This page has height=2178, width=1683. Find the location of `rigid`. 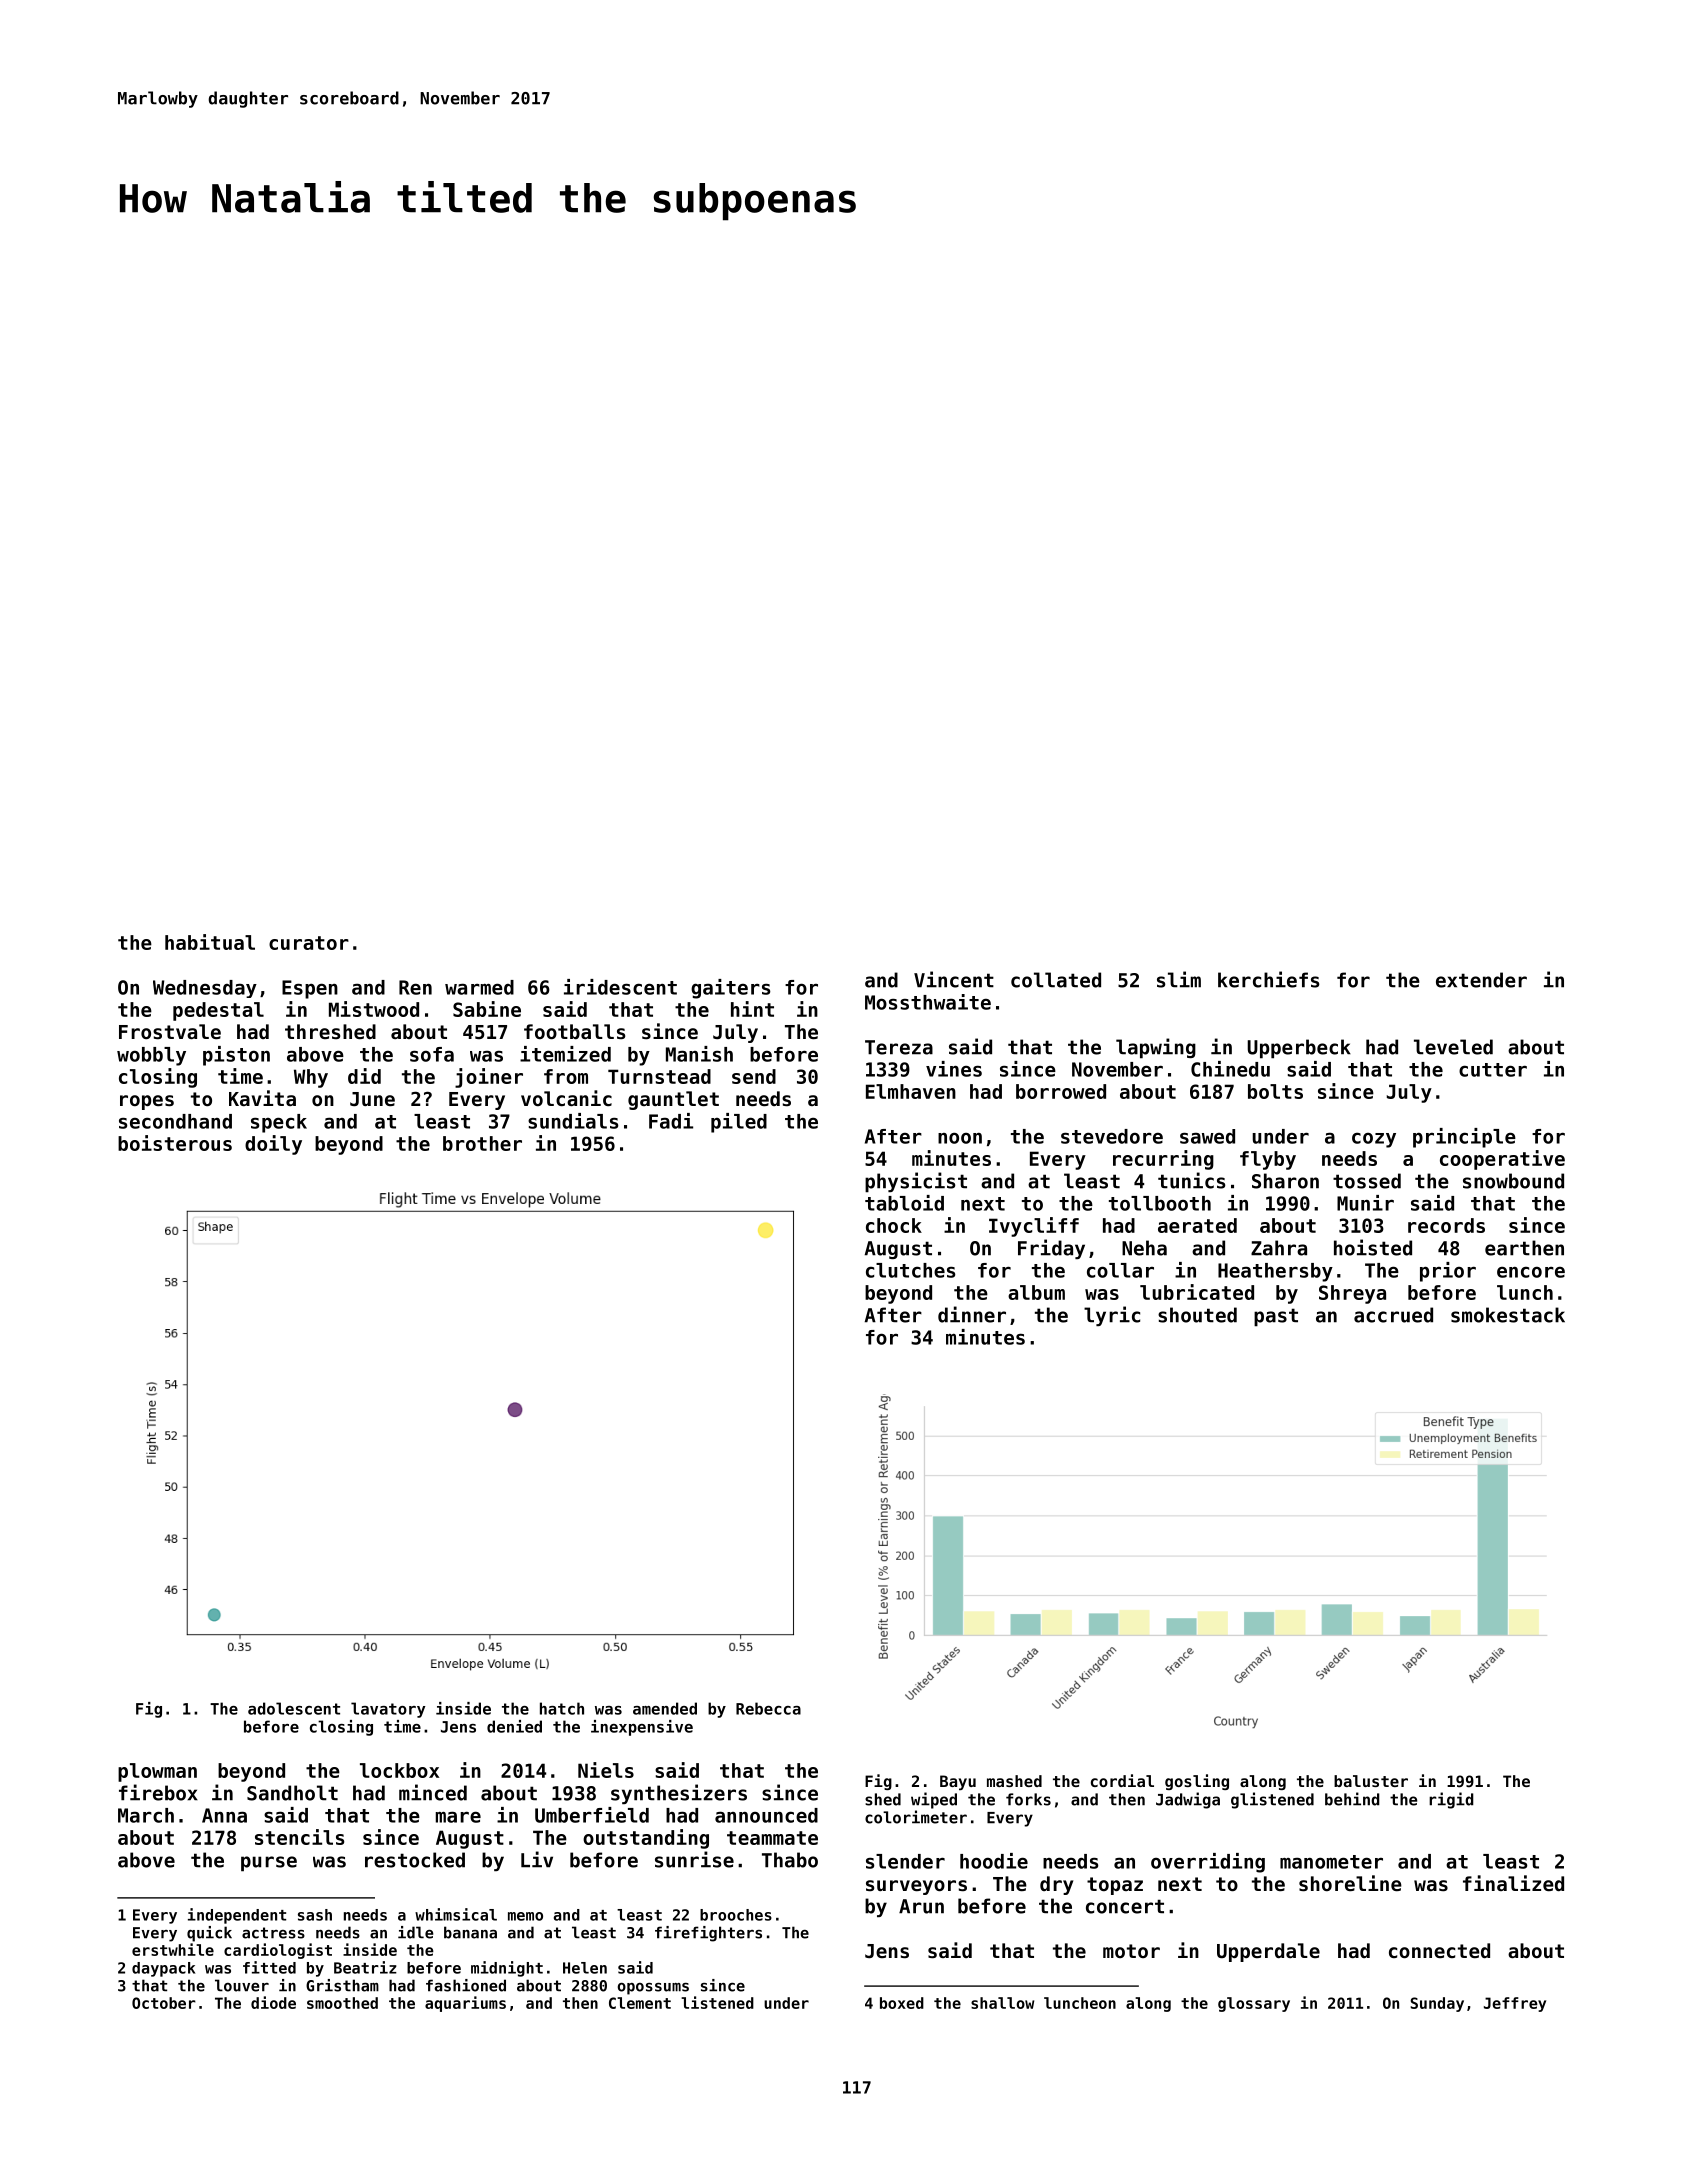

rigid is located at coordinates (1451, 1800).
